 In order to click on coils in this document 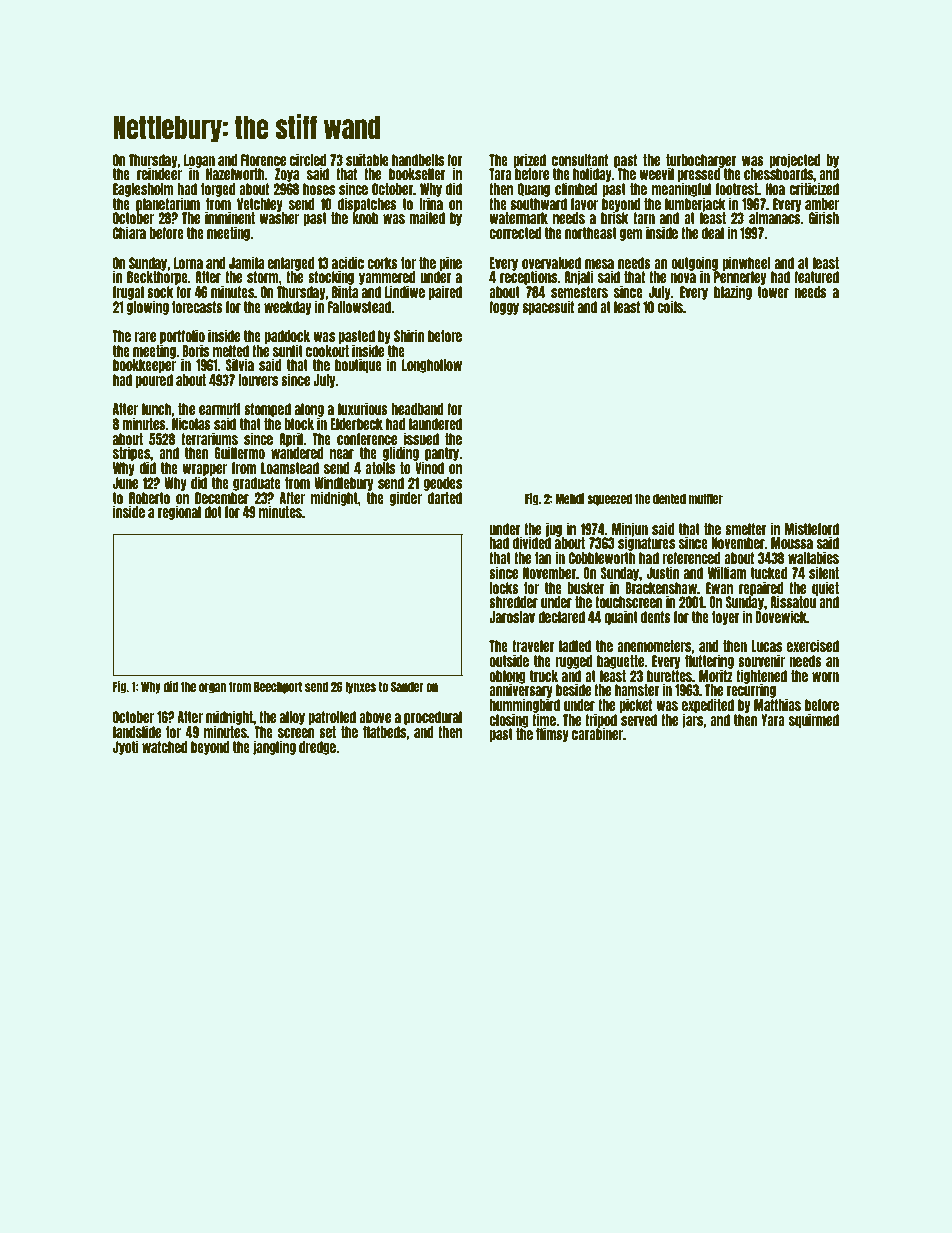, I will do `click(670, 306)`.
